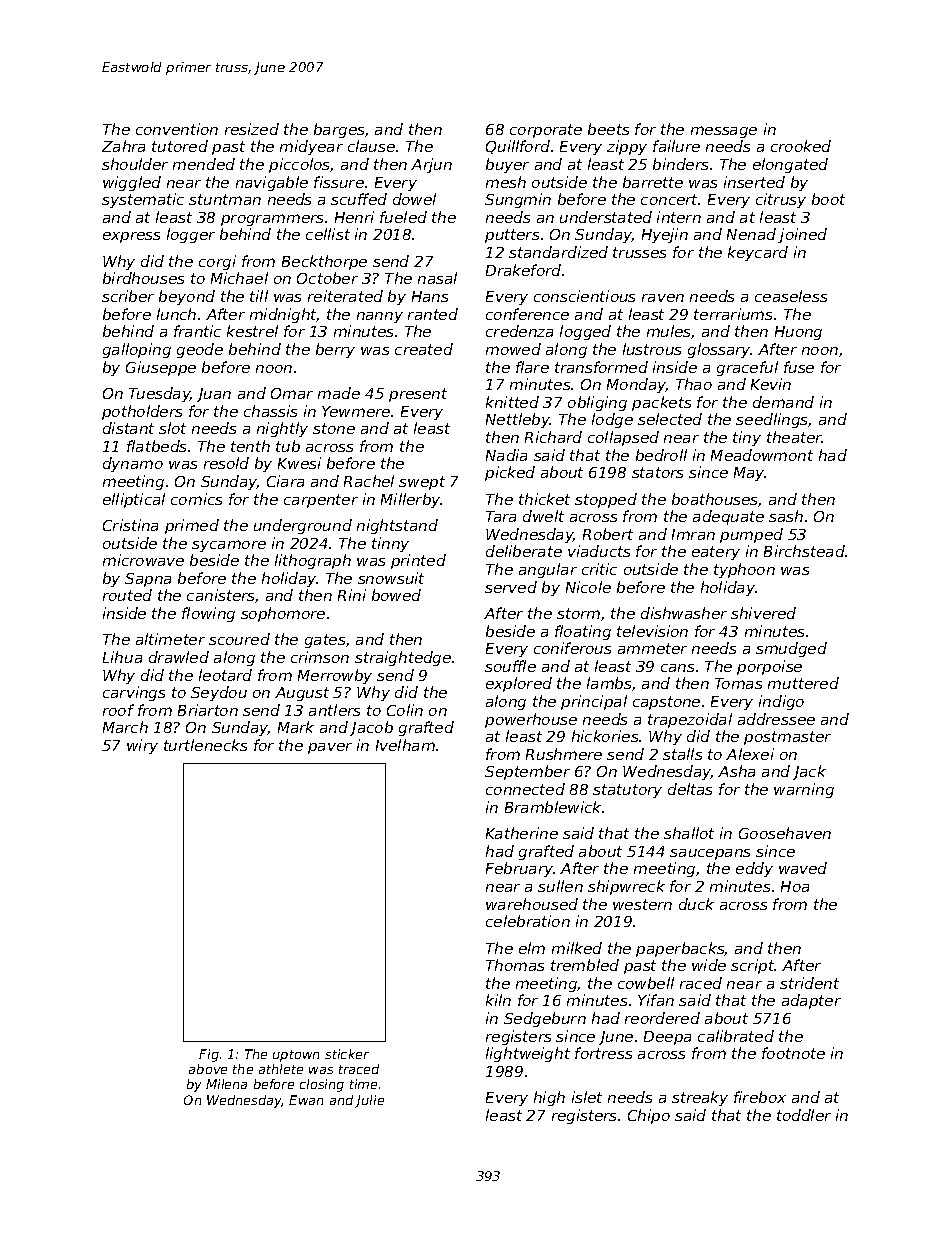  Describe the element at coordinates (418, 395) in the page. I see `present` at that location.
